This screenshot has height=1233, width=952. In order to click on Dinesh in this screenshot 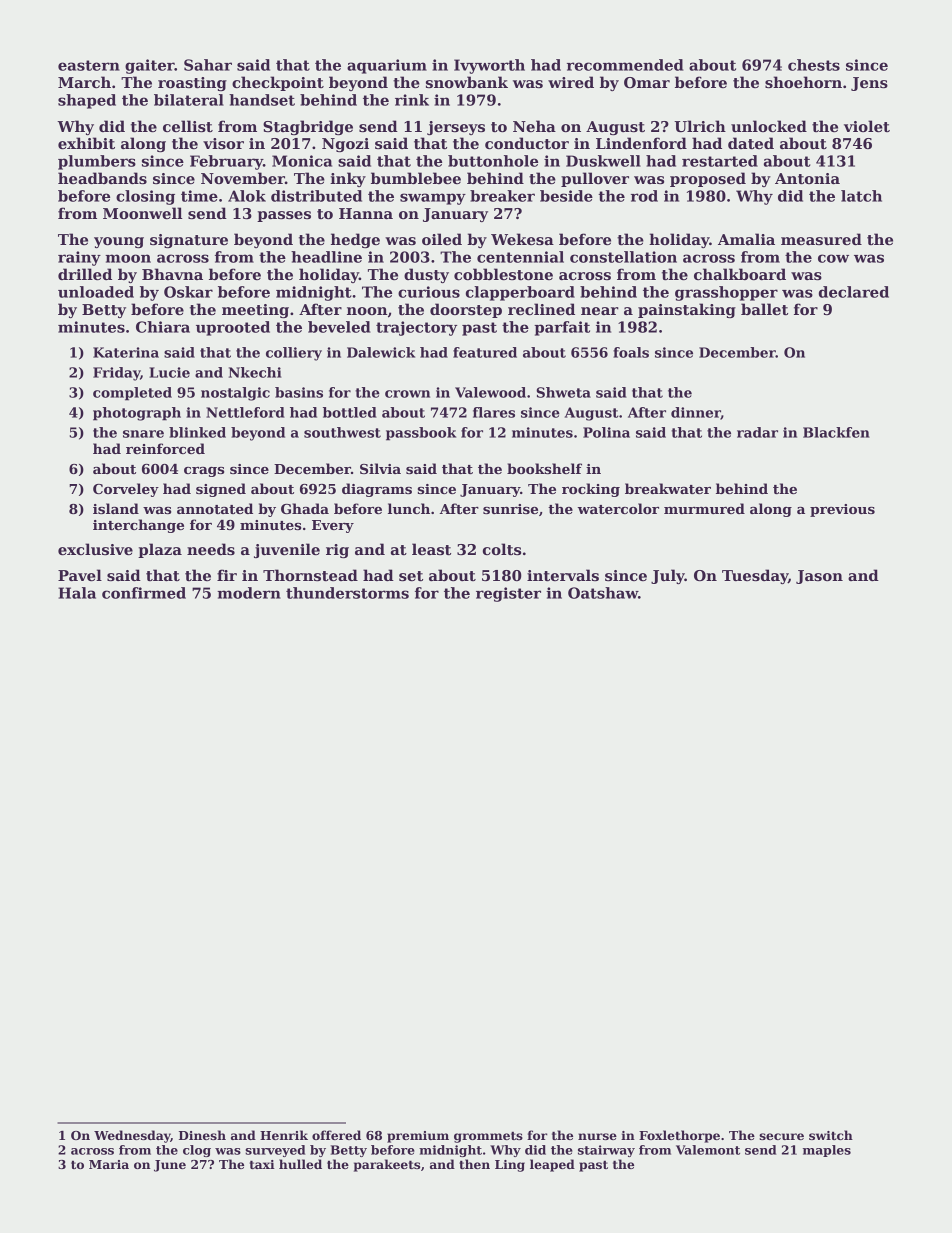, I will do `click(202, 1135)`.
